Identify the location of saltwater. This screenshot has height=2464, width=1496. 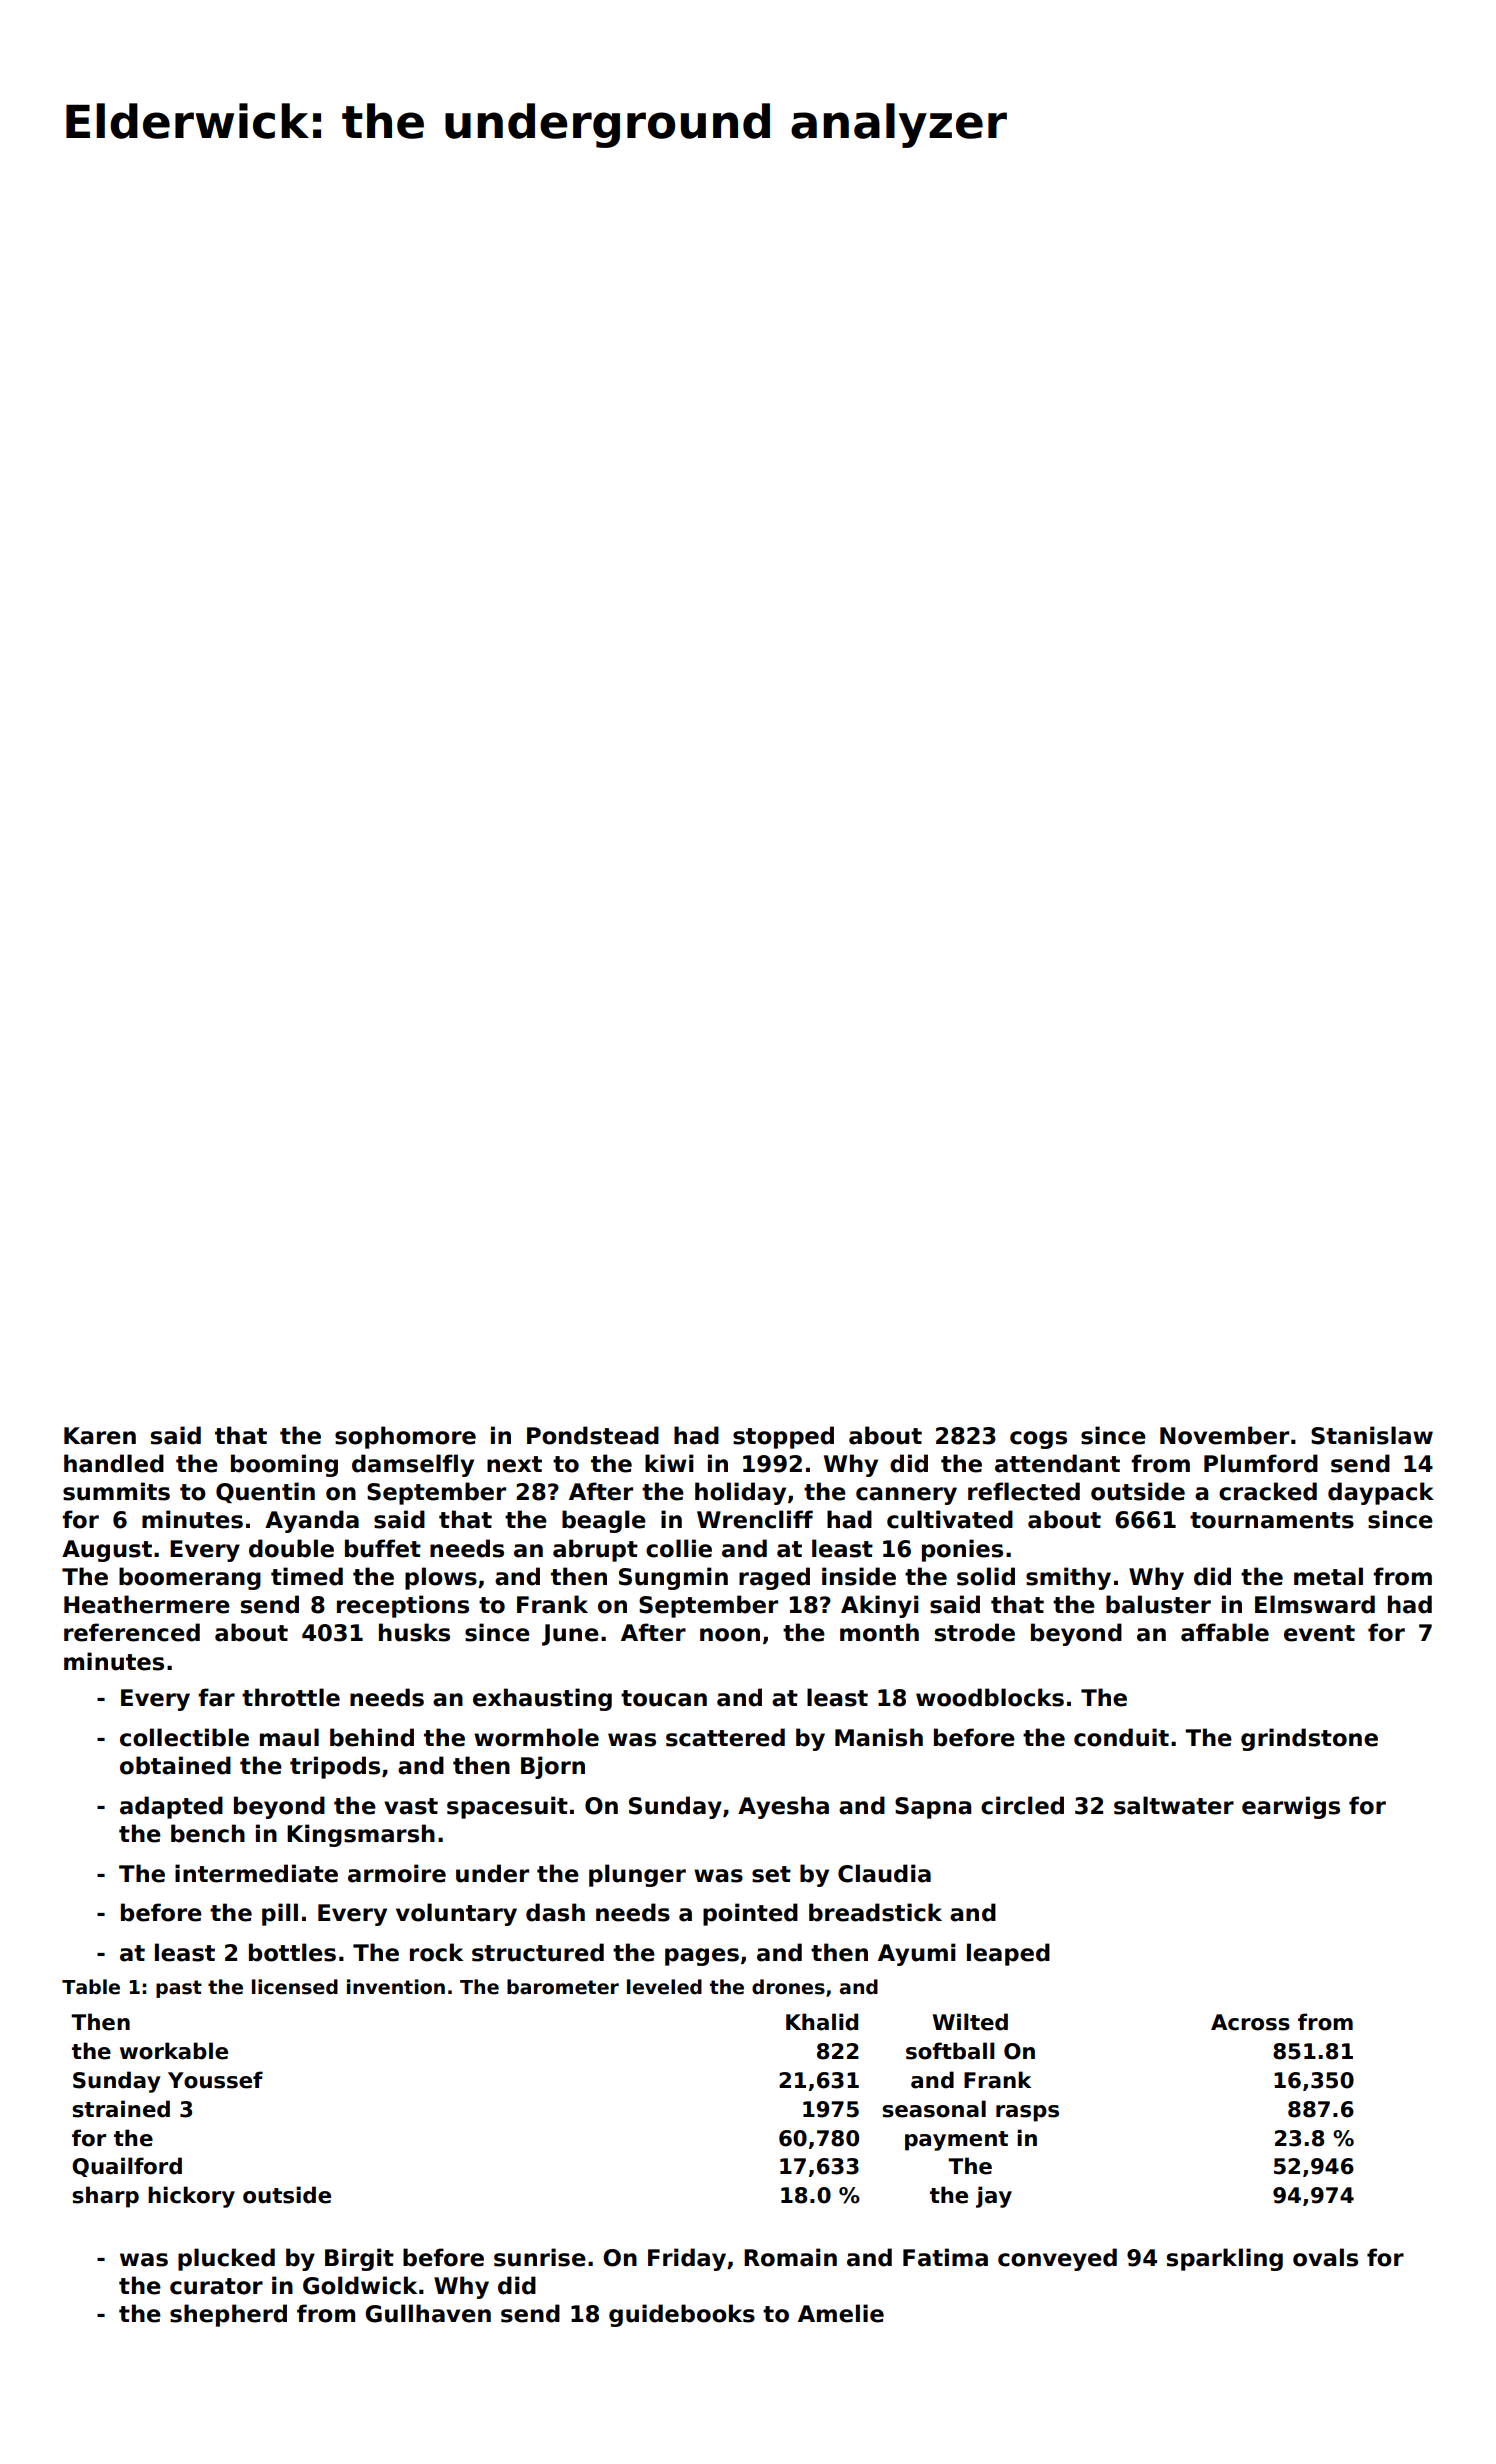
(1174, 1805).
